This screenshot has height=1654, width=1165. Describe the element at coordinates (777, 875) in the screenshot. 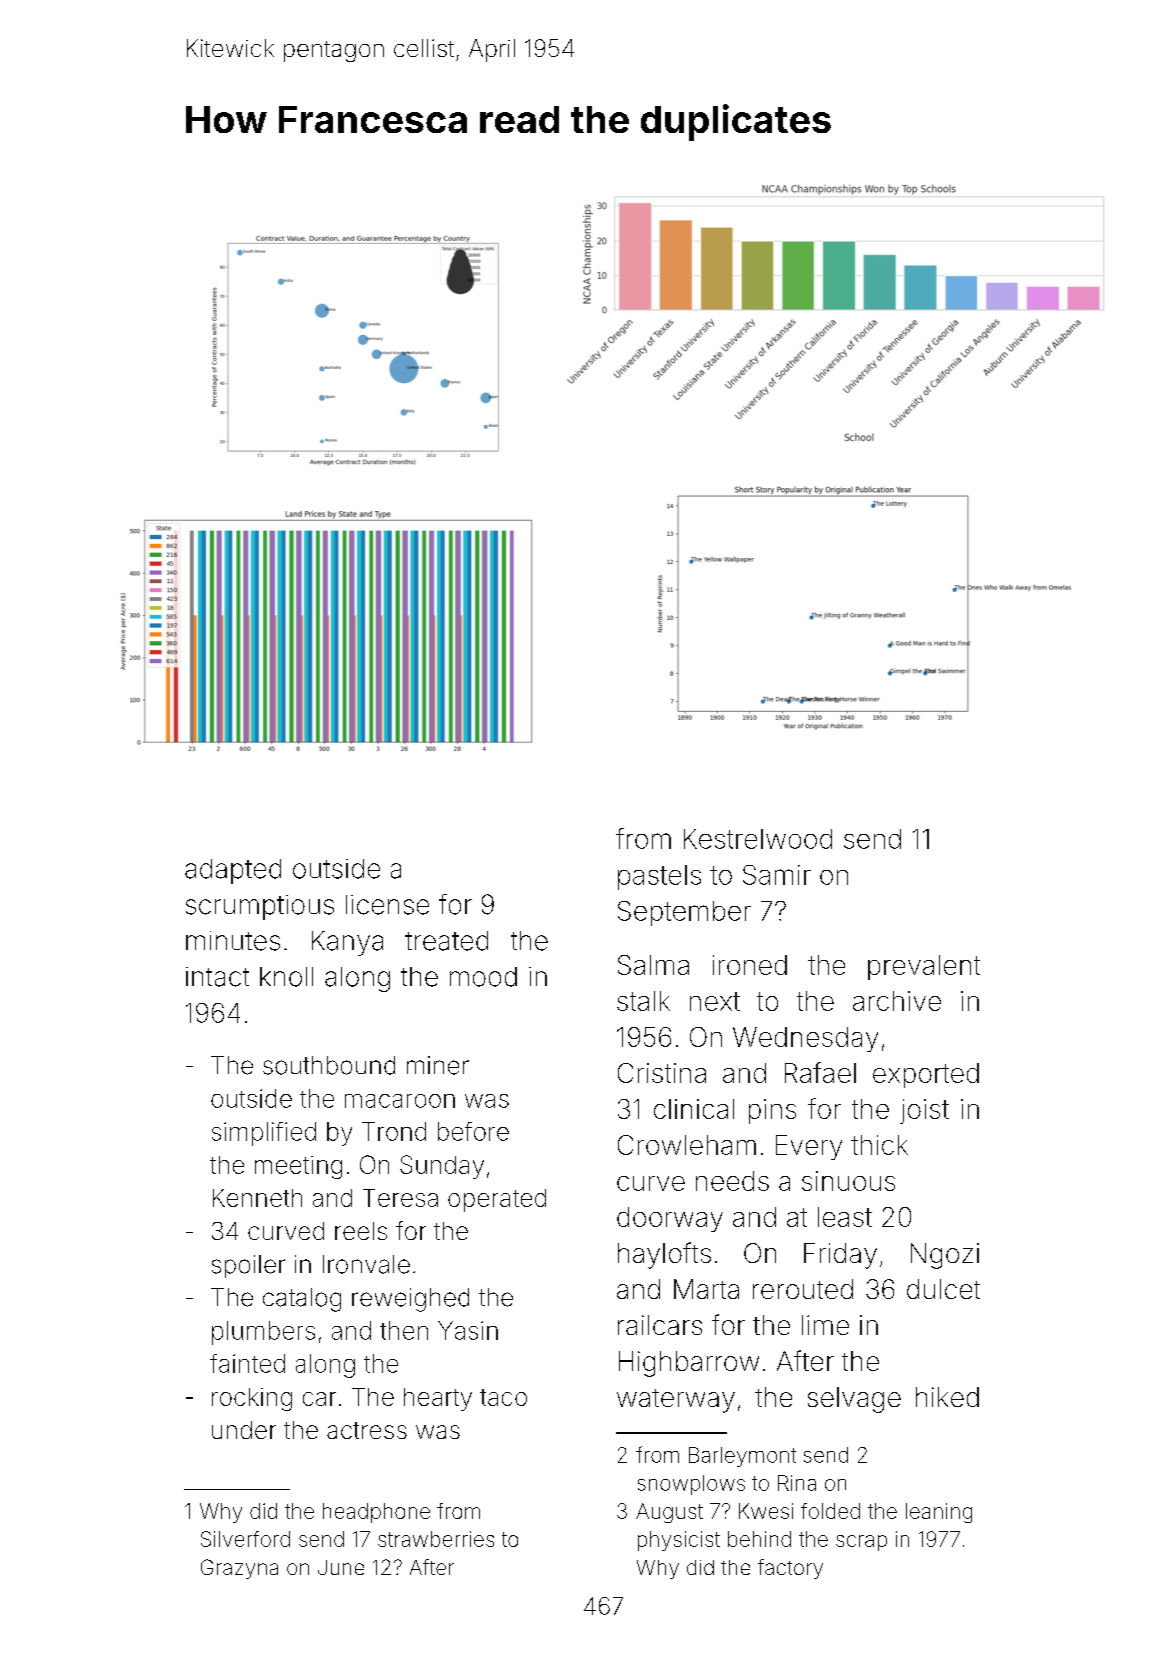

I see `Samir` at that location.
